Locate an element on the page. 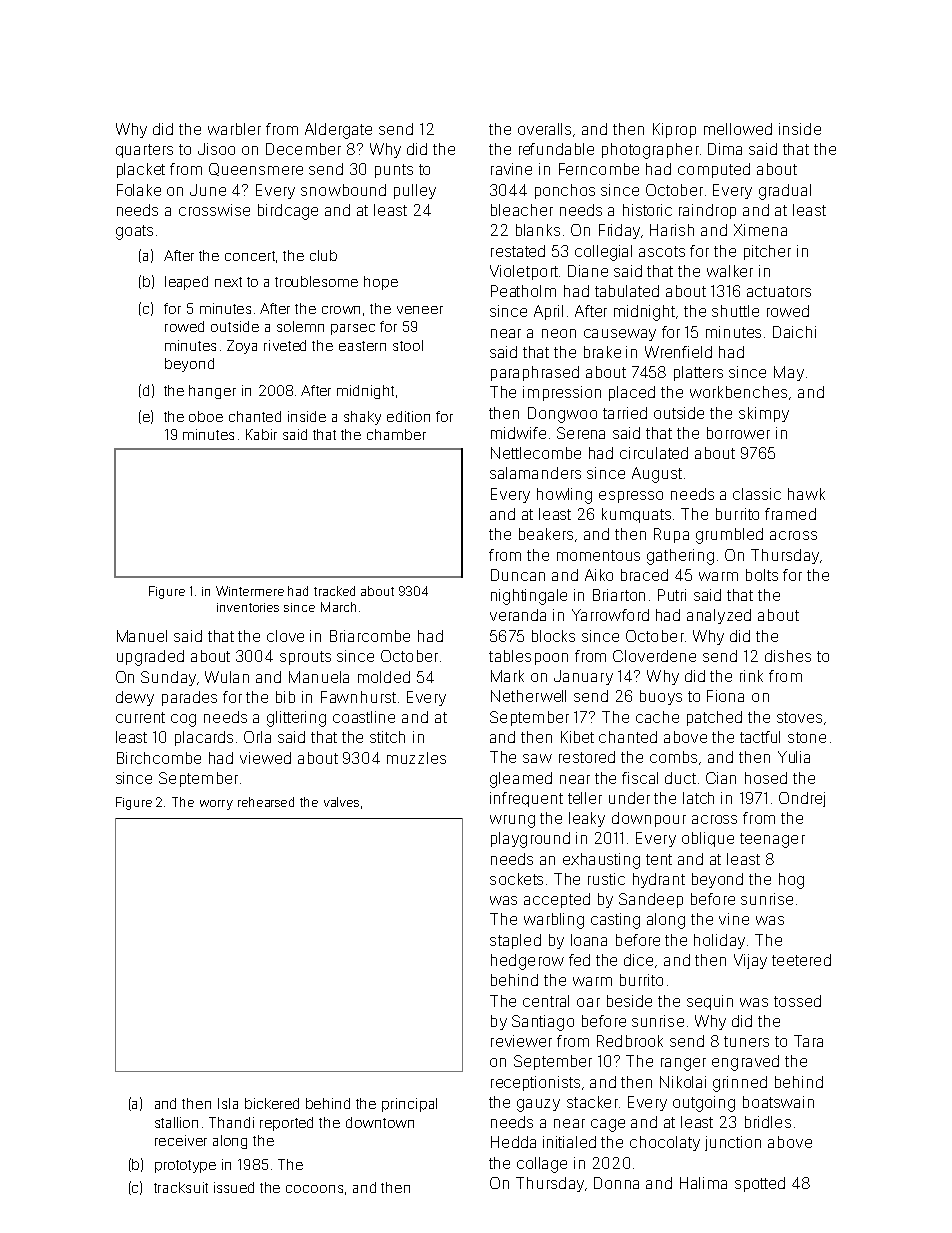 Image resolution: width=952 pixels, height=1233 pixels. oboe is located at coordinates (206, 416).
